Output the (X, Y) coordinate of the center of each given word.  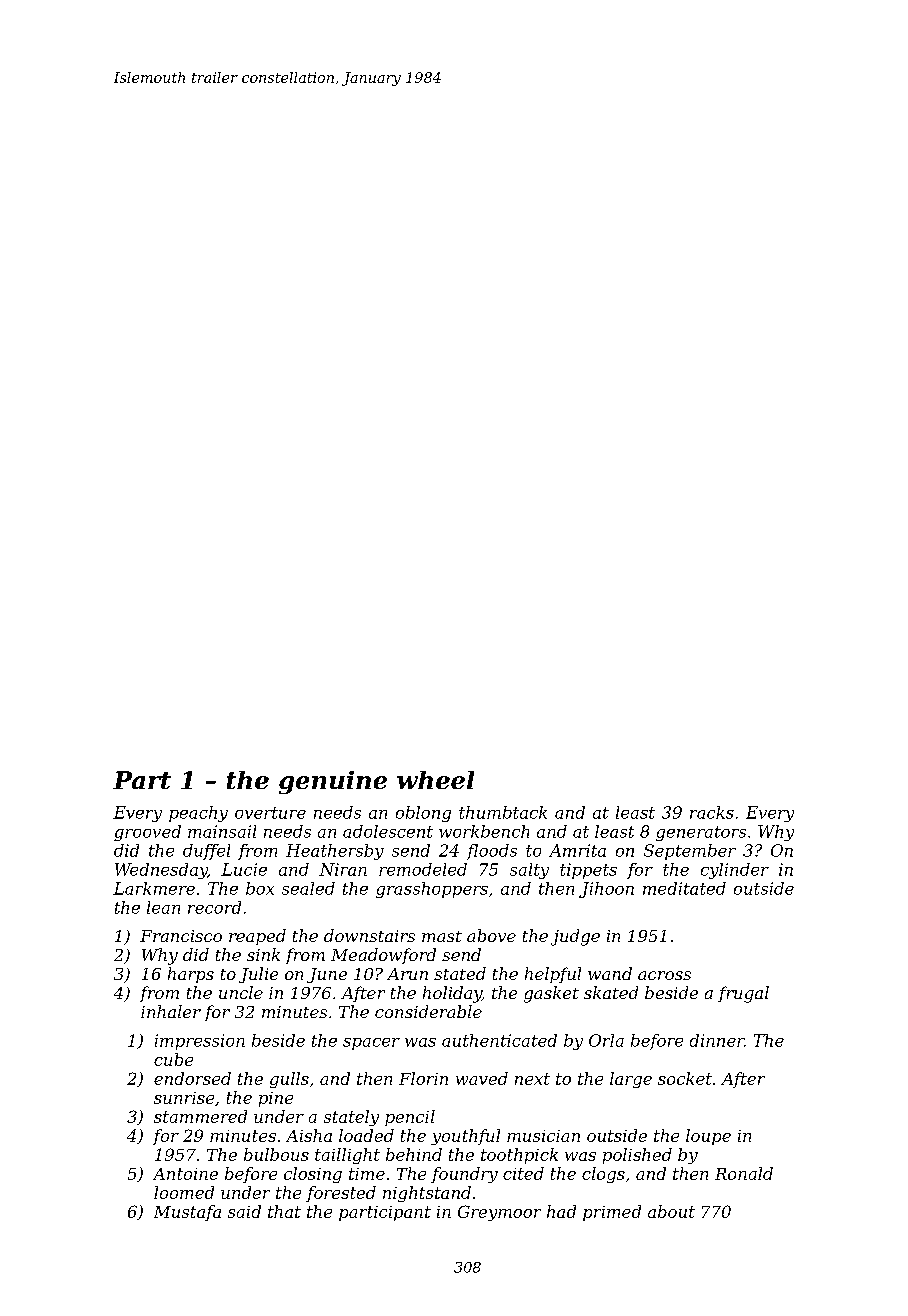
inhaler (171, 1011)
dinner (717, 1040)
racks (712, 812)
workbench (484, 831)
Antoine (185, 1174)
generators (701, 833)
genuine (333, 782)
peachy (198, 814)
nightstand (427, 1194)
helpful (553, 975)
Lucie (244, 869)
